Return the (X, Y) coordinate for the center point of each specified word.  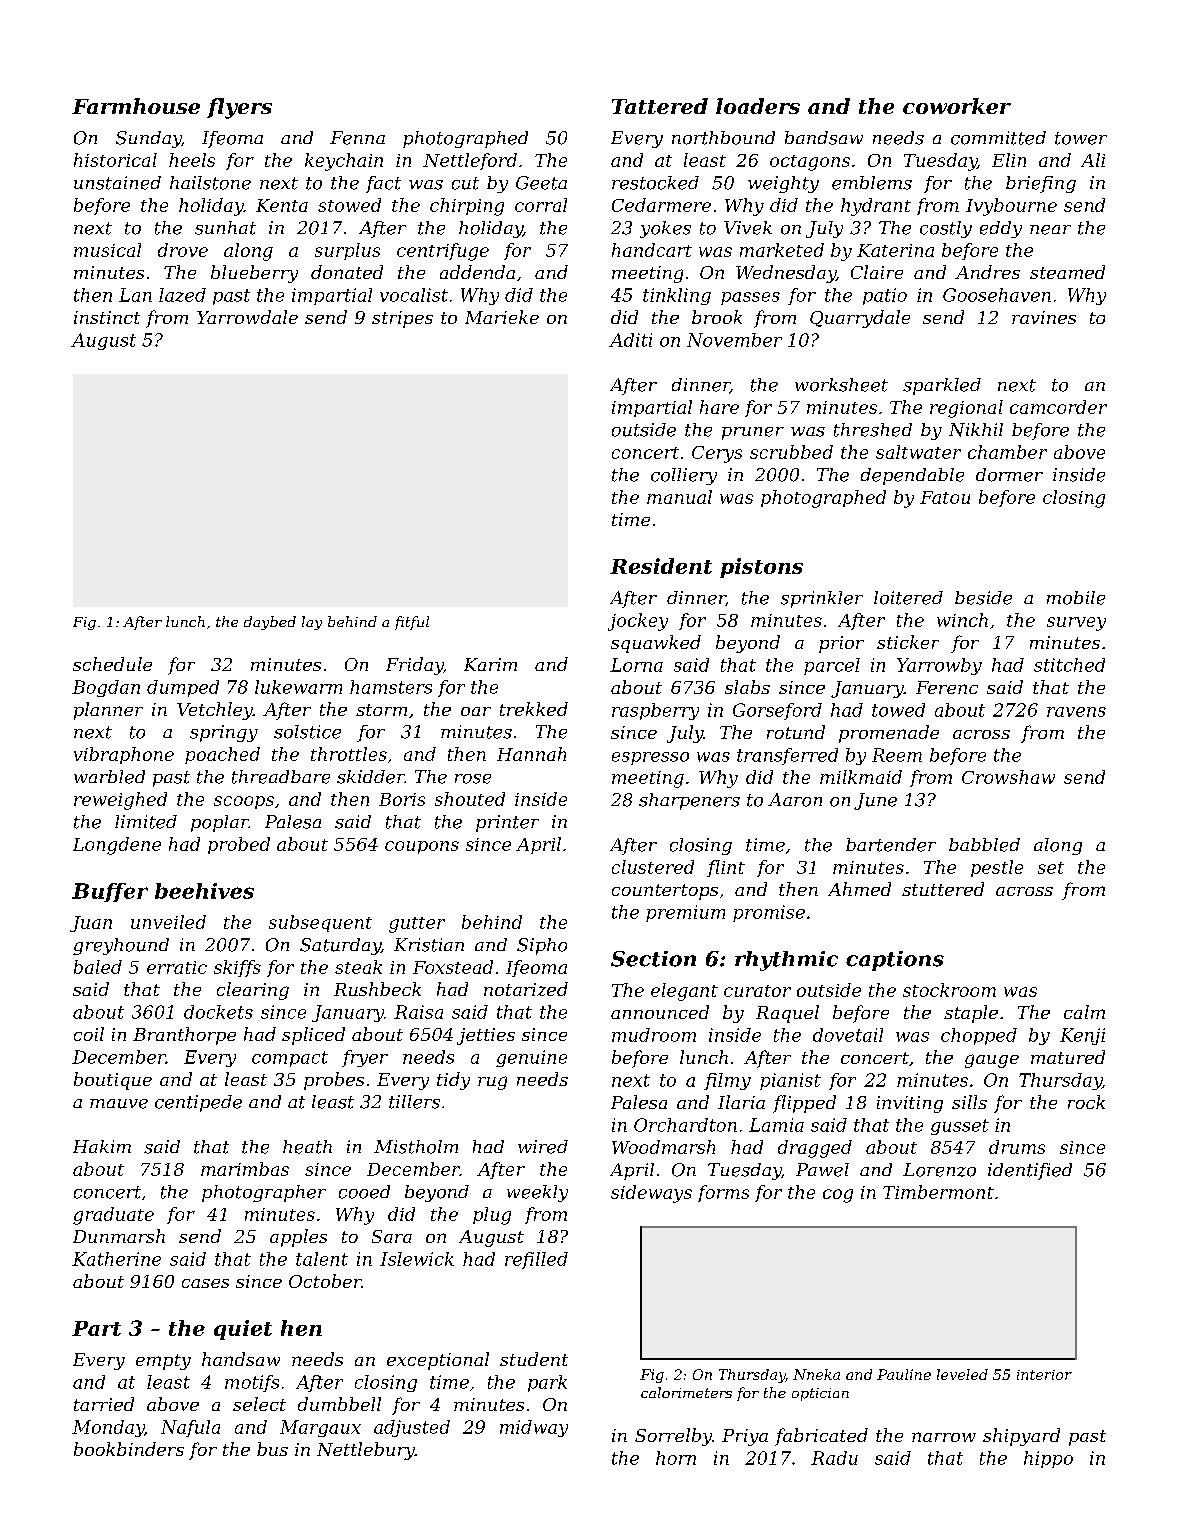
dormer (1009, 475)
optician (820, 1394)
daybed (270, 623)
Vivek (748, 228)
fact (383, 184)
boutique (113, 1081)
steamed (1067, 272)
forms (723, 1193)
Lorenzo (939, 1170)
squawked (656, 644)
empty (163, 1362)
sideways (651, 1194)
